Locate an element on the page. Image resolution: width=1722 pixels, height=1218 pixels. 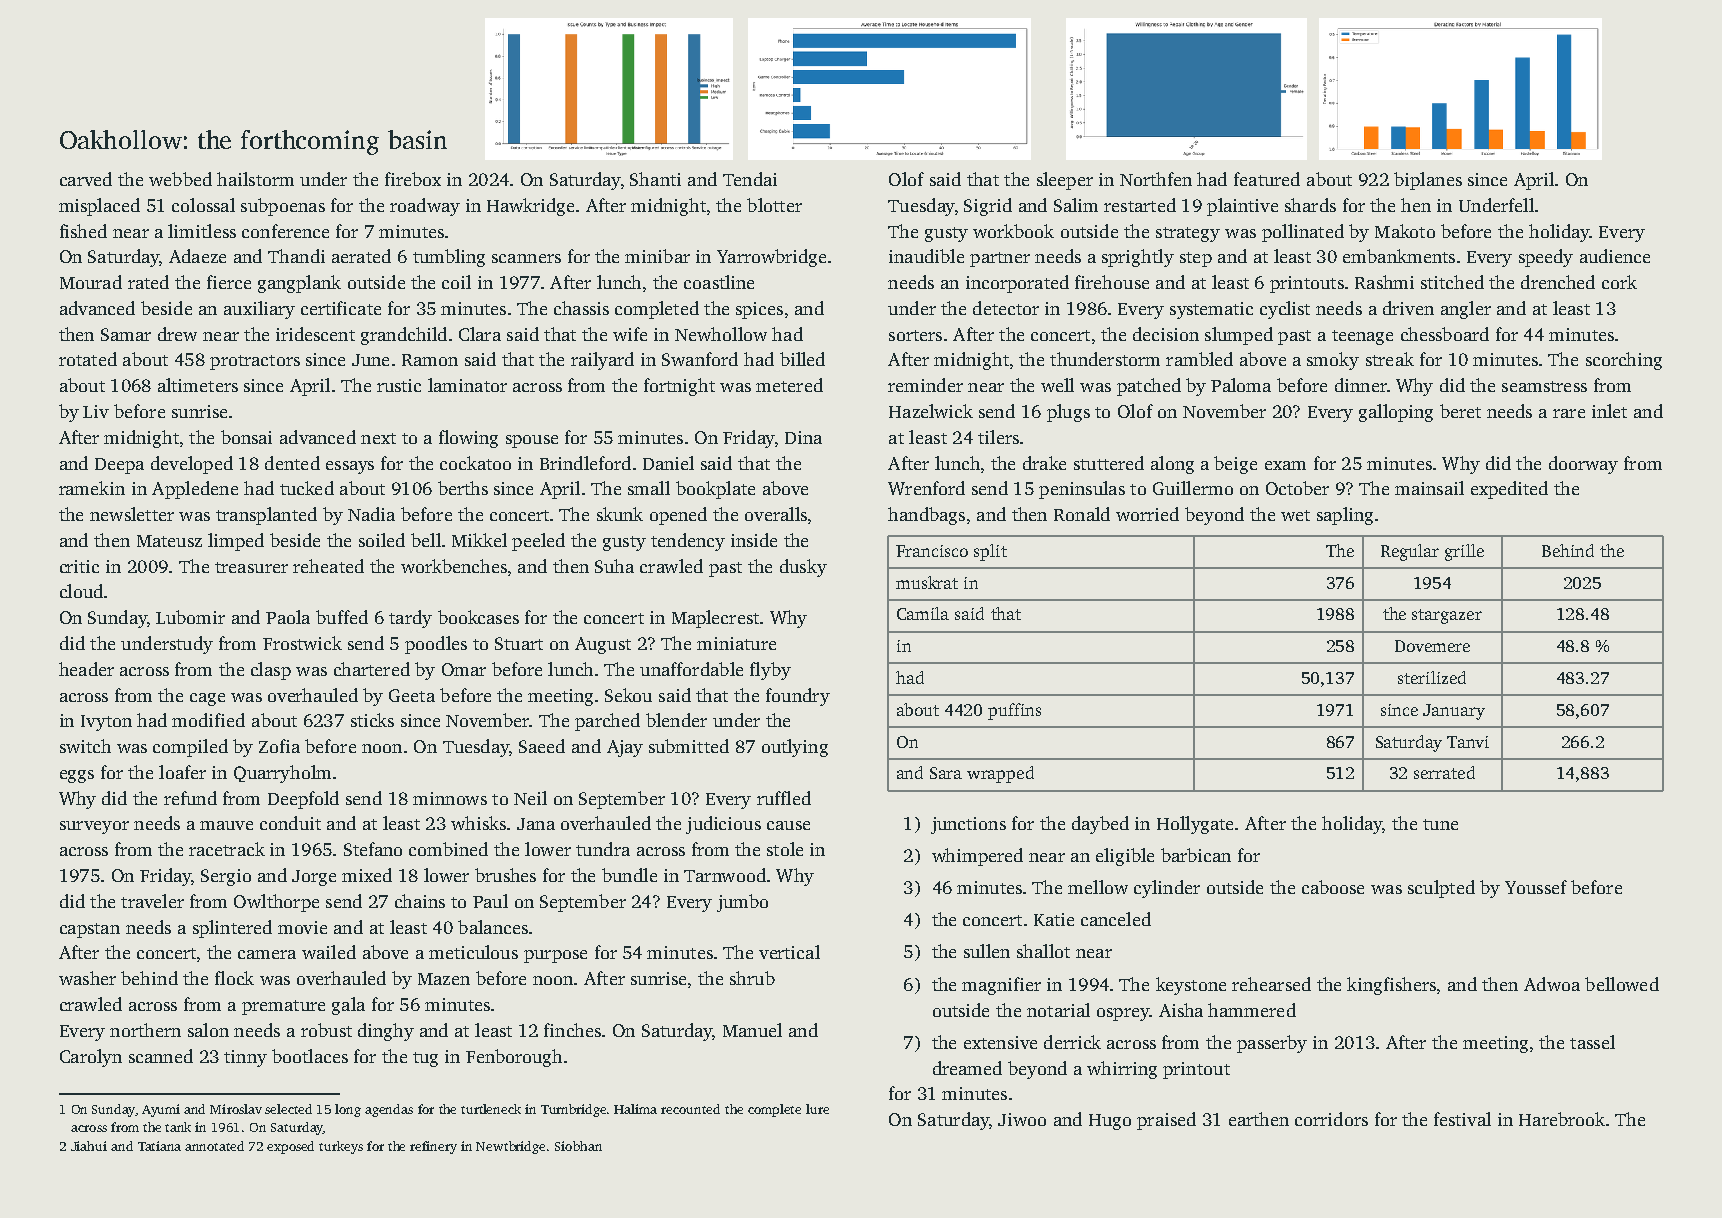
seamstress is located at coordinates (1544, 386).
